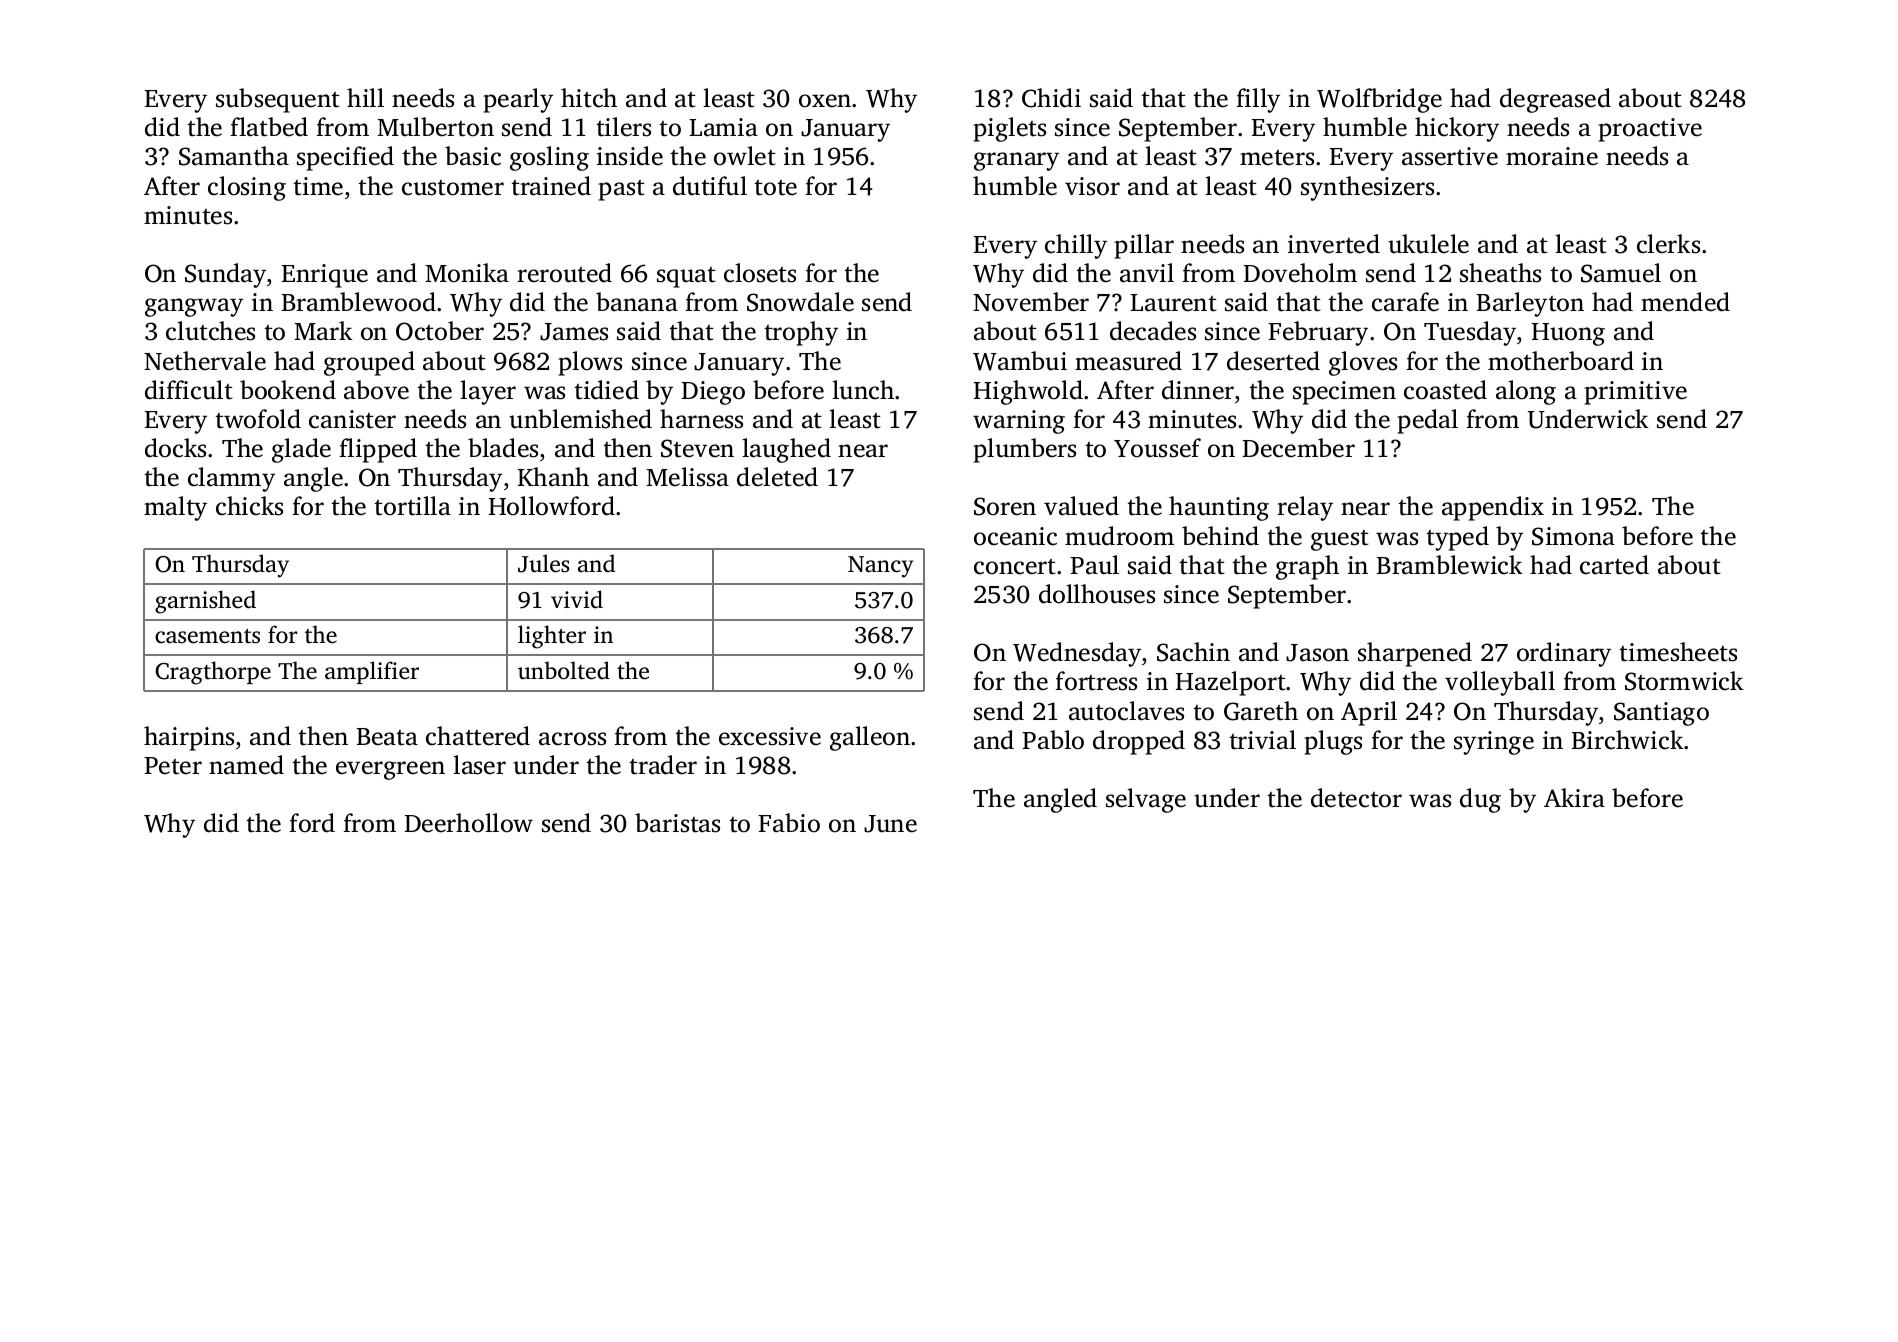 The width and height of the screenshot is (1898, 1342). I want to click on carted, so click(1614, 565).
